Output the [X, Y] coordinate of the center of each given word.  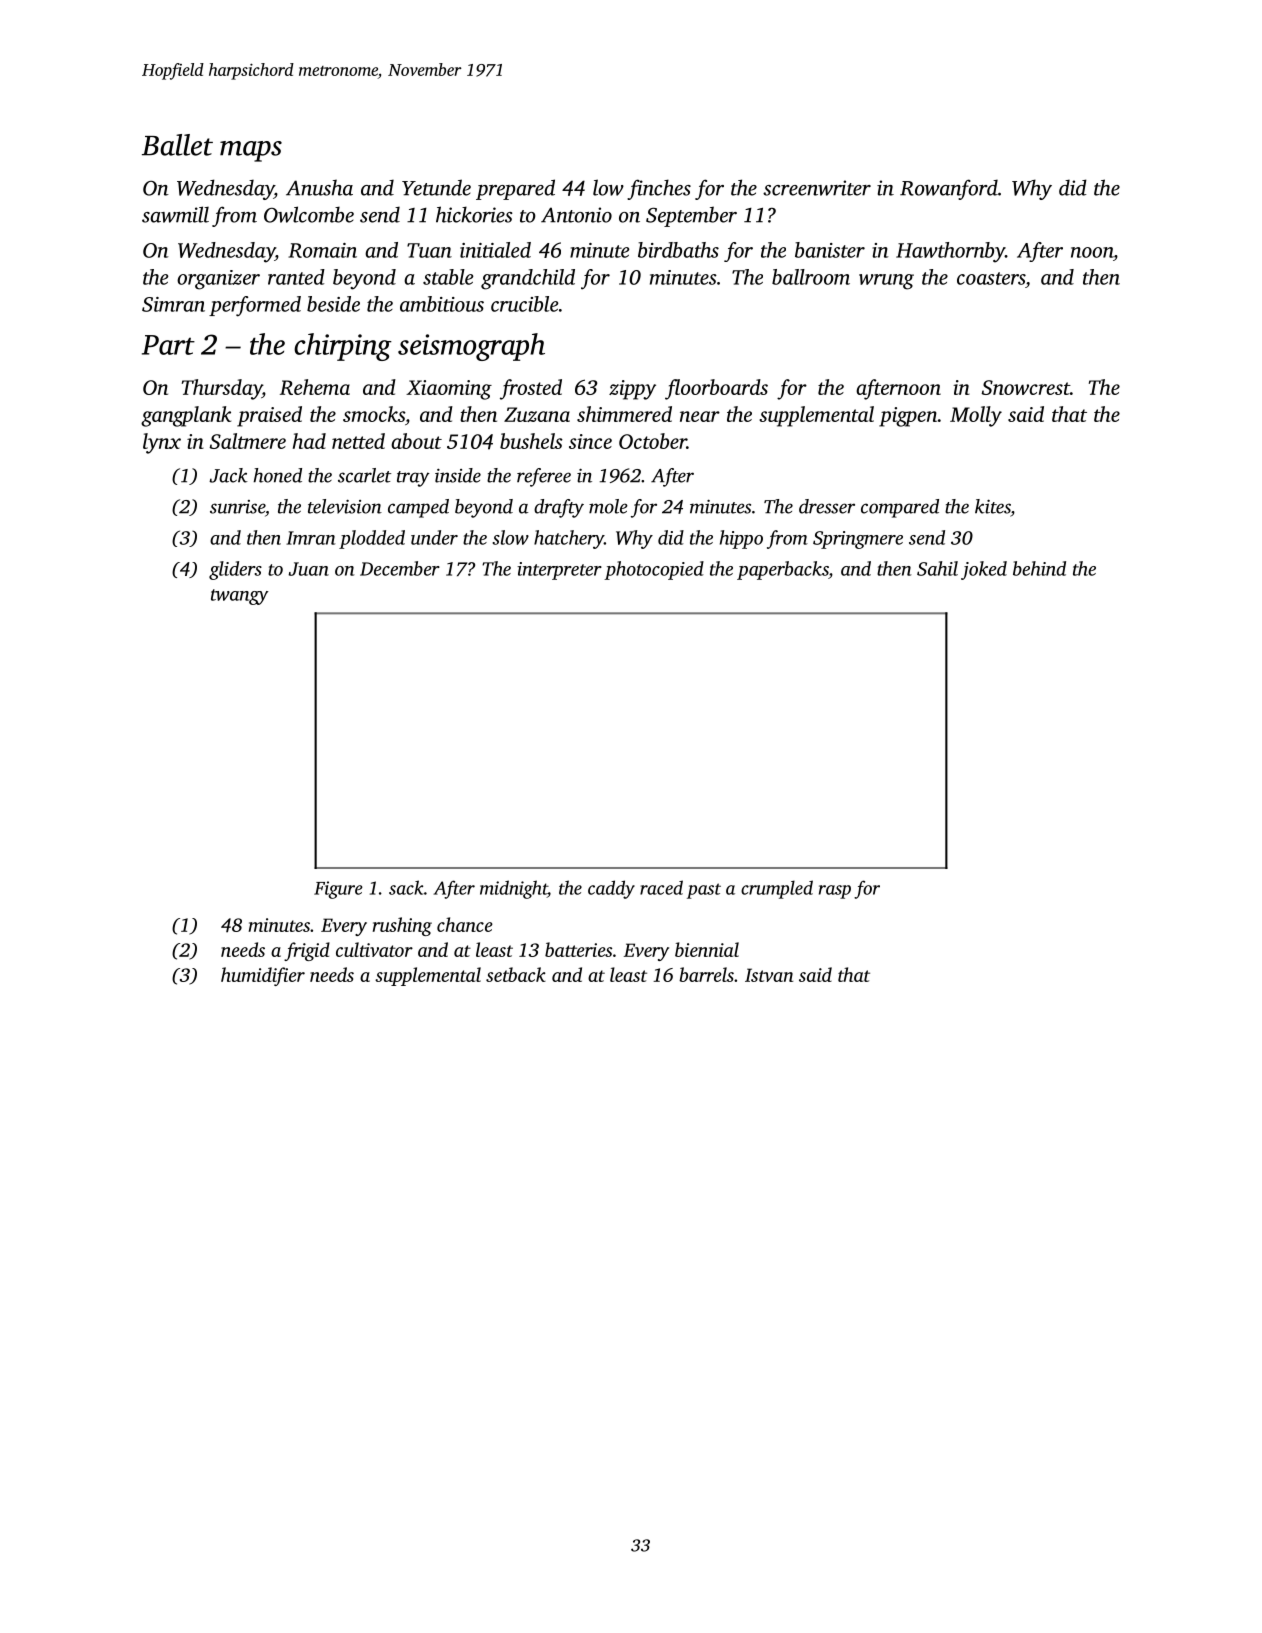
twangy [240, 597]
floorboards [716, 389]
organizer [218, 280]
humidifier [263, 976]
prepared [515, 189]
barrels [706, 974]
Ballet [177, 145]
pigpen [908, 417]
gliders [235, 570]
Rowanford [949, 189]
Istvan [769, 975]
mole [608, 506]
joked [984, 570]
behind [1039, 568]
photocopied [654, 570]
